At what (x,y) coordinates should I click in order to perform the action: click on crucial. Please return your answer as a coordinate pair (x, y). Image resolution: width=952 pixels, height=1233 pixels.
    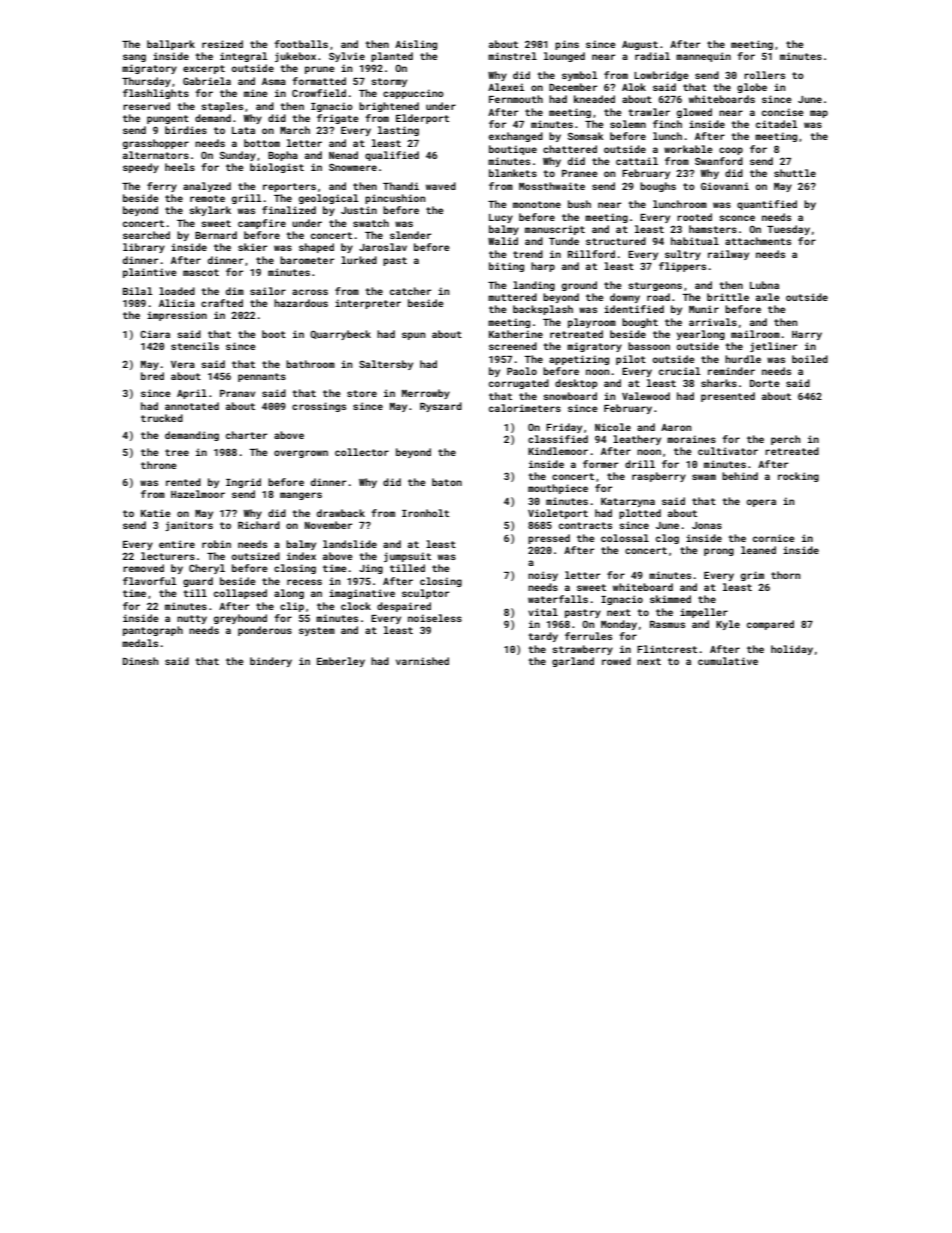
    Looking at the image, I should click on (680, 371).
